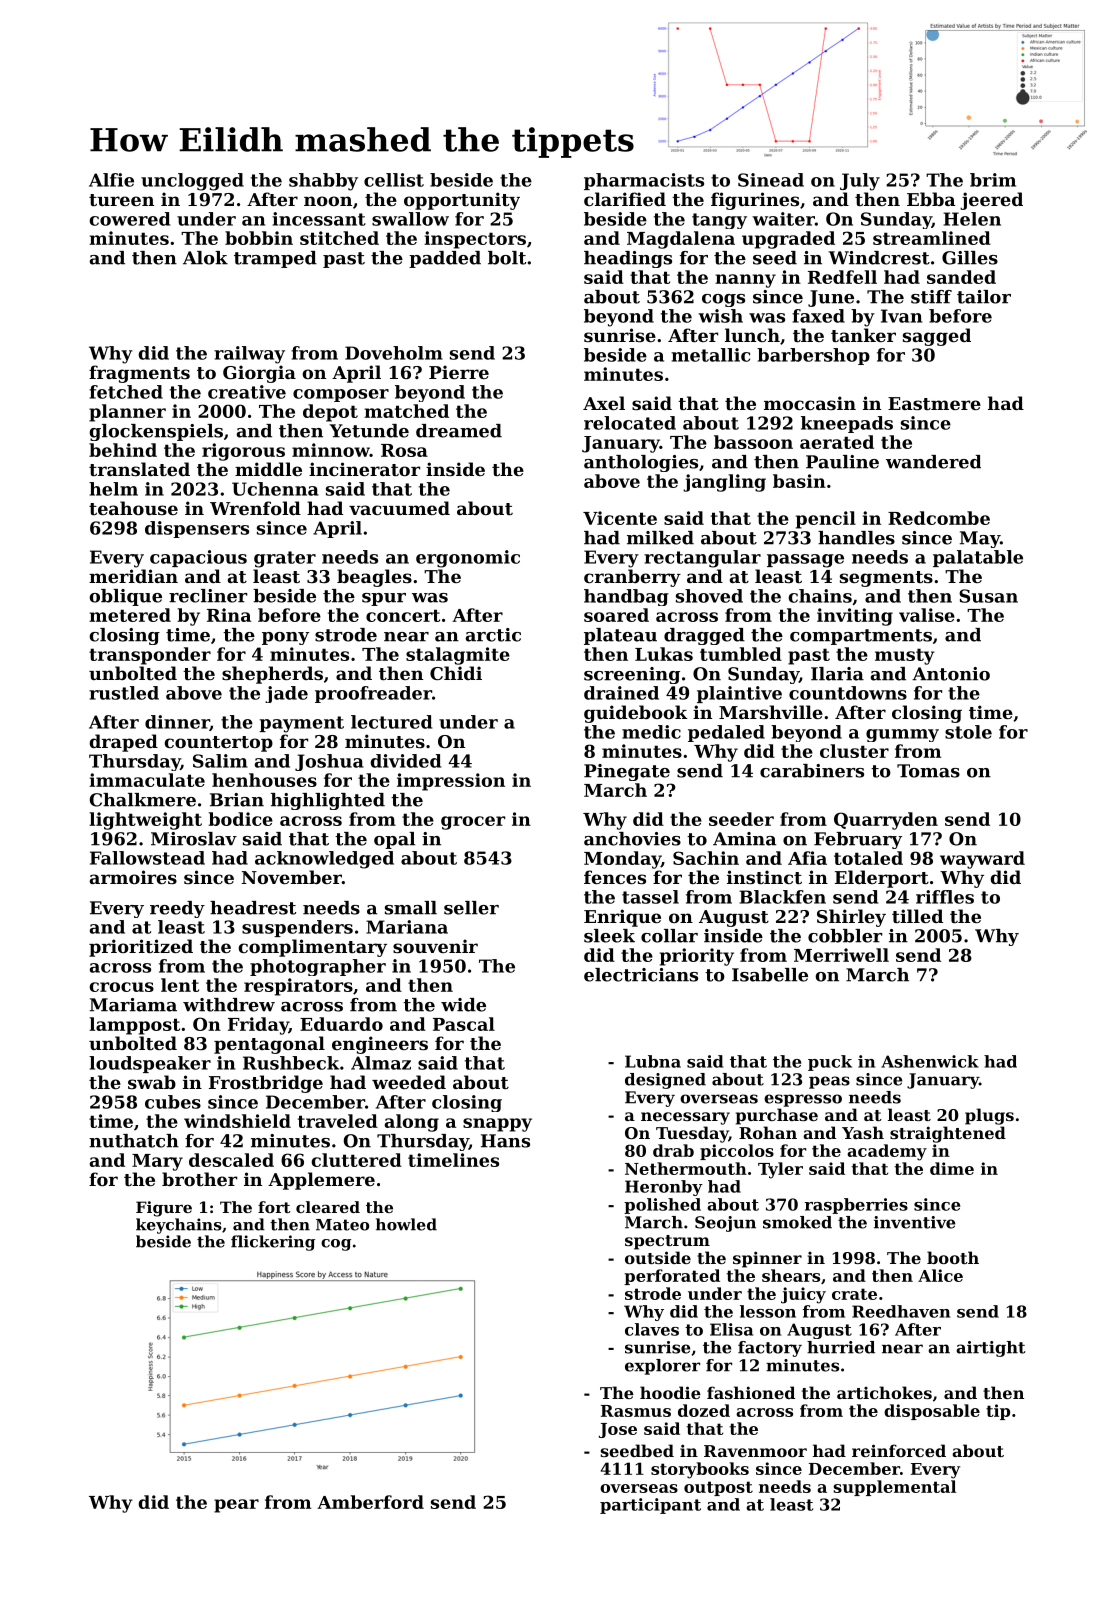 The width and height of the document is (1117, 1618). What do you see at coordinates (129, 219) in the document?
I see `cowered` at bounding box center [129, 219].
